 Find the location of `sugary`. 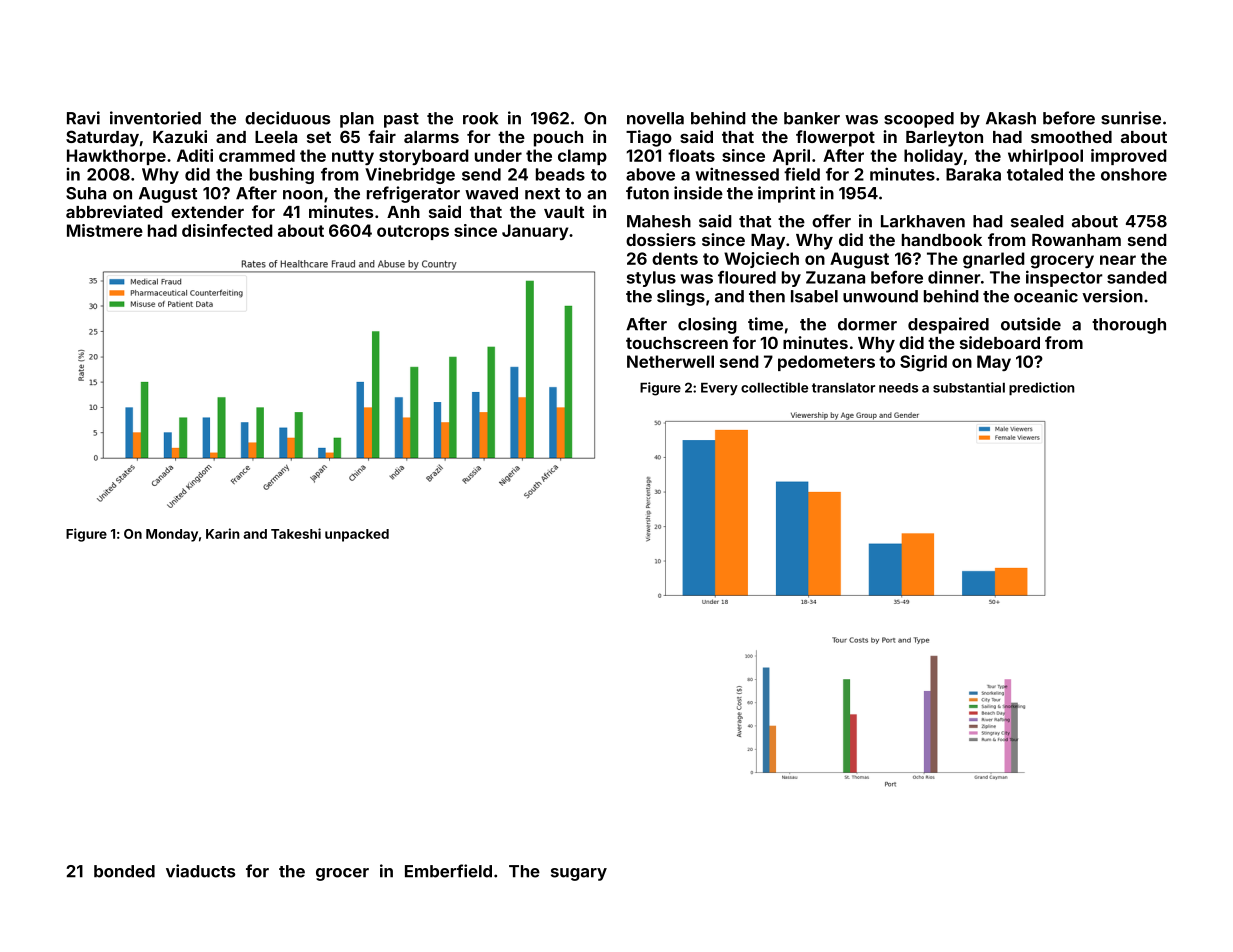

sugary is located at coordinates (579, 874).
